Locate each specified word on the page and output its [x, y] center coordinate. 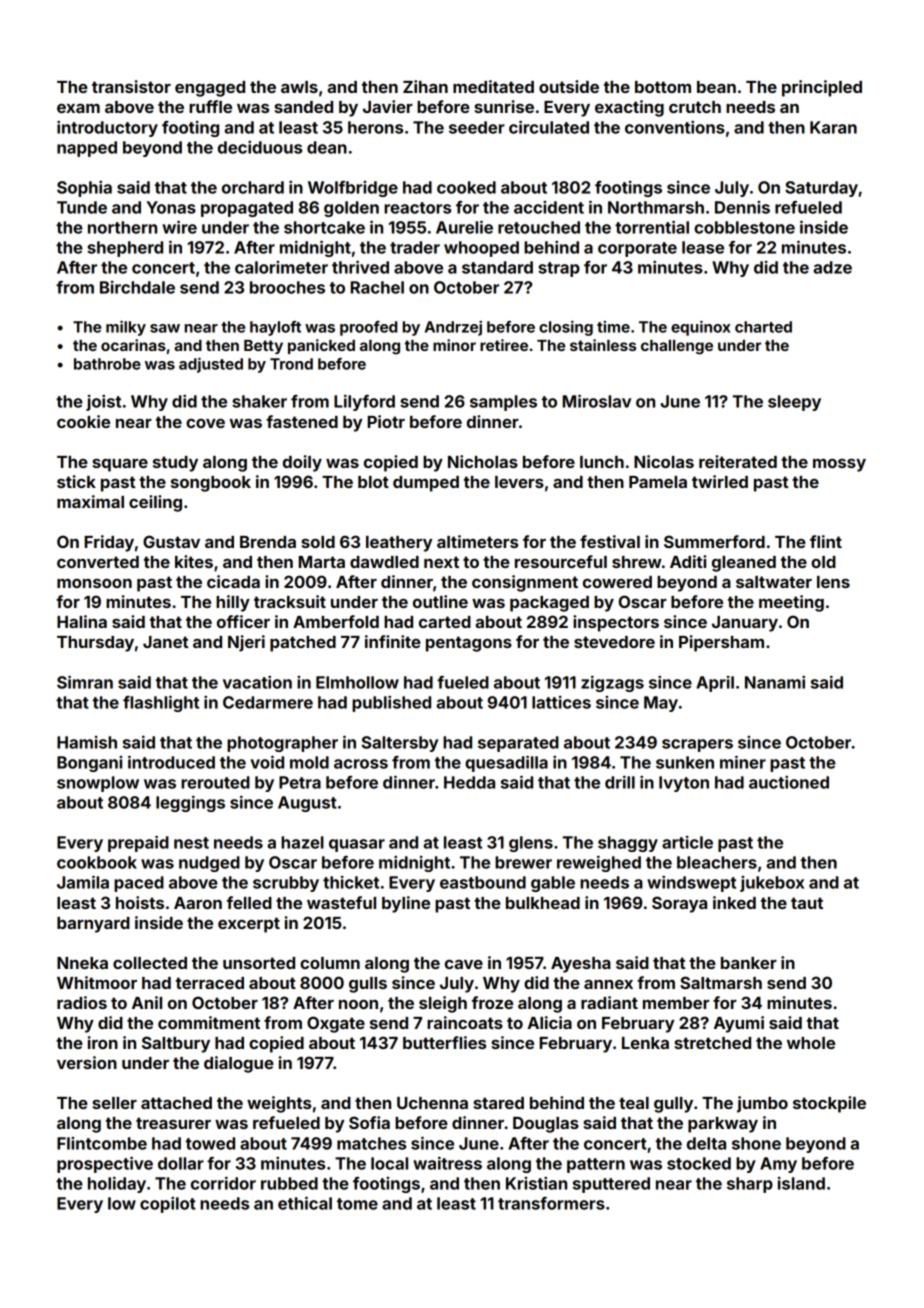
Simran [85, 682]
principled [822, 88]
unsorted [259, 963]
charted [763, 327]
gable [553, 884]
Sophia [84, 188]
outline [440, 601]
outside [569, 86]
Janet [165, 642]
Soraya [679, 904]
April [715, 684]
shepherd [125, 249]
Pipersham [721, 643]
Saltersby [400, 744]
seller [114, 1103]
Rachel [377, 287]
